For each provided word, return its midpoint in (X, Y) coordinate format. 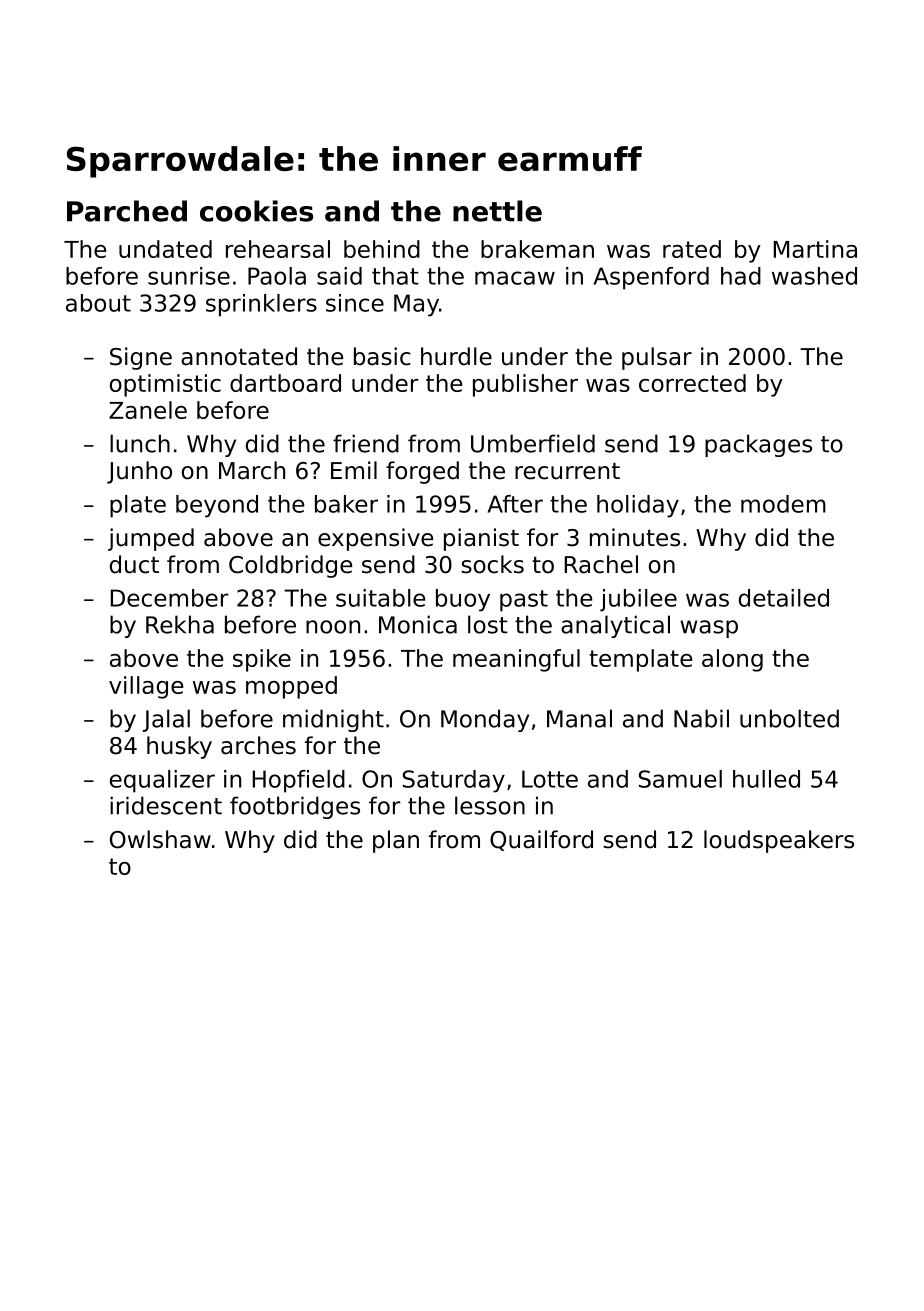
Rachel (601, 564)
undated (165, 249)
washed (814, 276)
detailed (784, 598)
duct (134, 564)
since (355, 303)
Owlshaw (160, 839)
